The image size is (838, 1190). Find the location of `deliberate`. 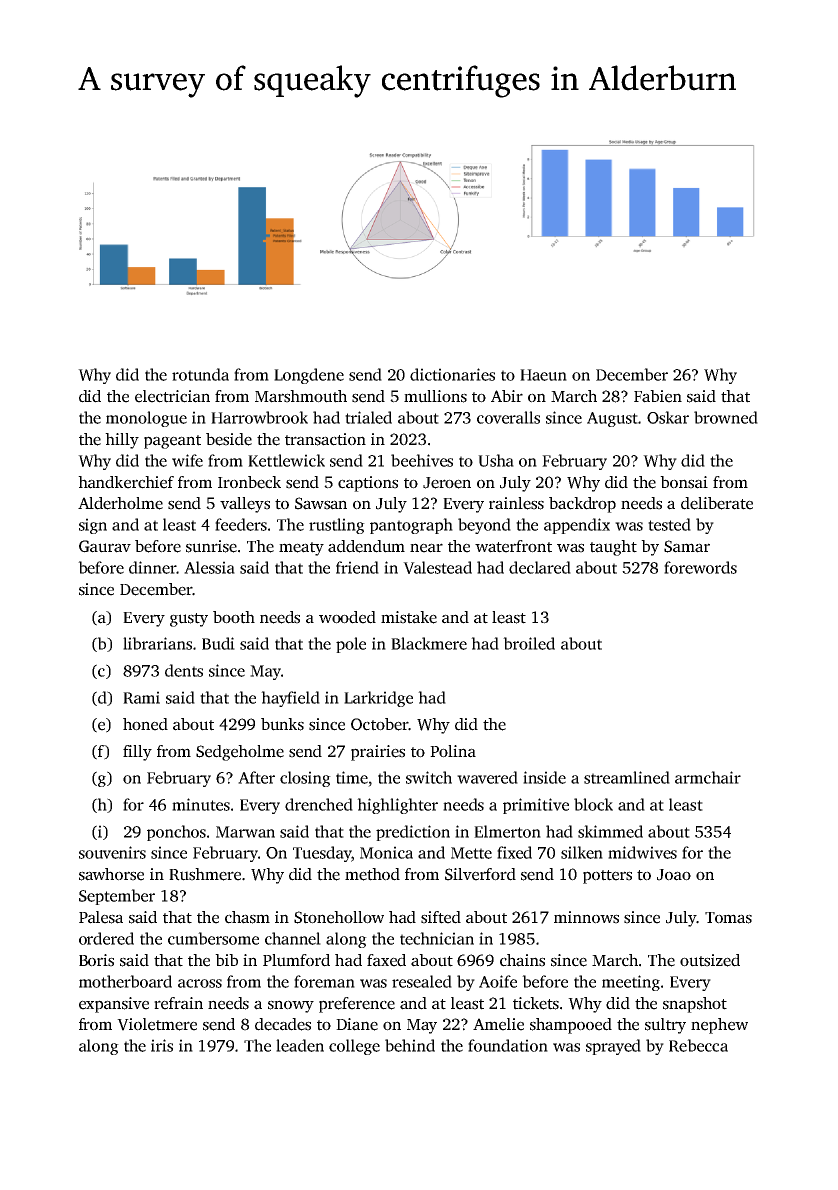

deliberate is located at coordinates (717, 503).
